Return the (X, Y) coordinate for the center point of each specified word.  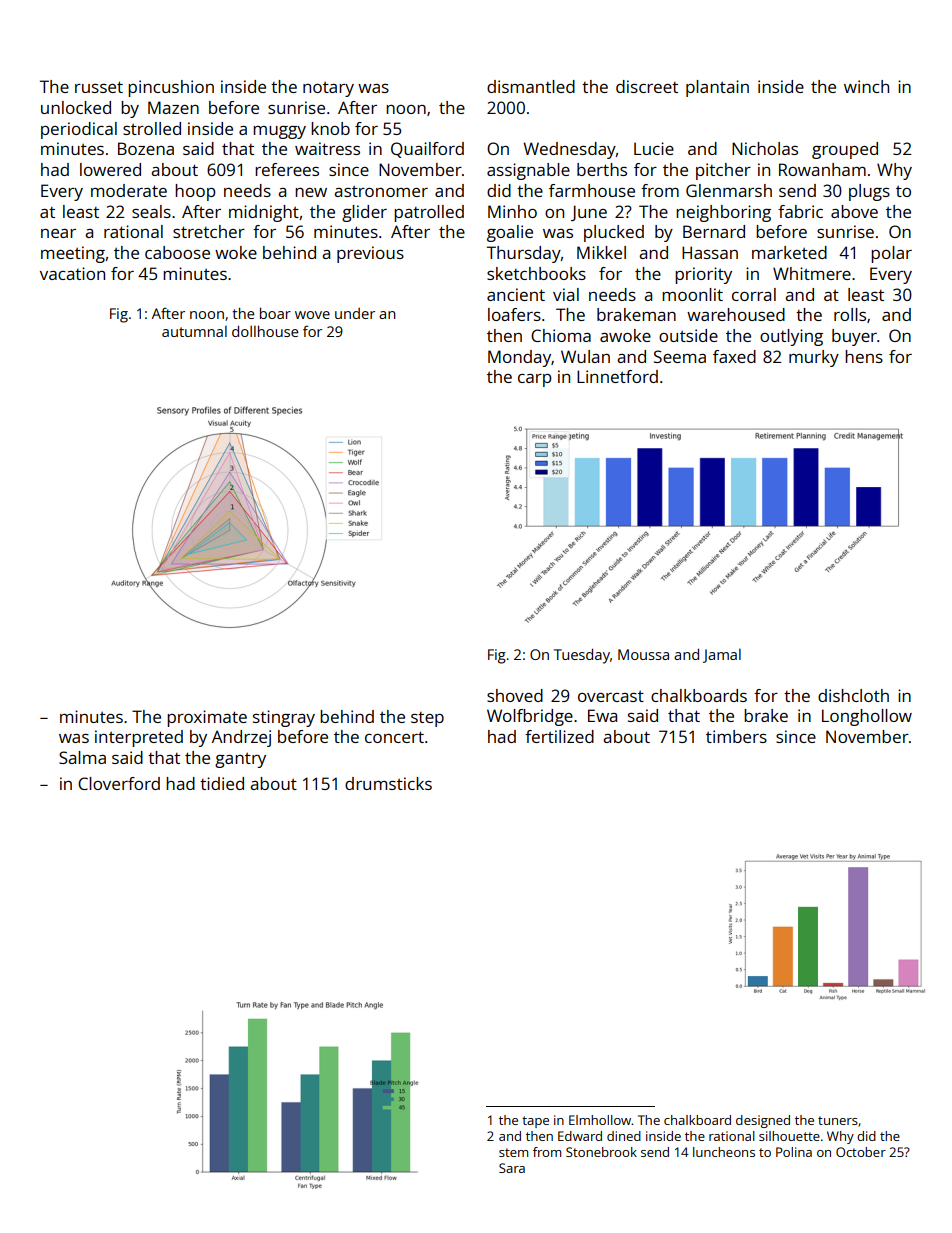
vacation (72, 273)
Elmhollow (600, 1120)
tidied (222, 783)
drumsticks (388, 783)
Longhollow (867, 717)
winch (866, 86)
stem (513, 1152)
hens (864, 356)
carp (535, 380)
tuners (838, 1120)
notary (328, 89)
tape (535, 1122)
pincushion (171, 88)
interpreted (139, 738)
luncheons (724, 1152)
